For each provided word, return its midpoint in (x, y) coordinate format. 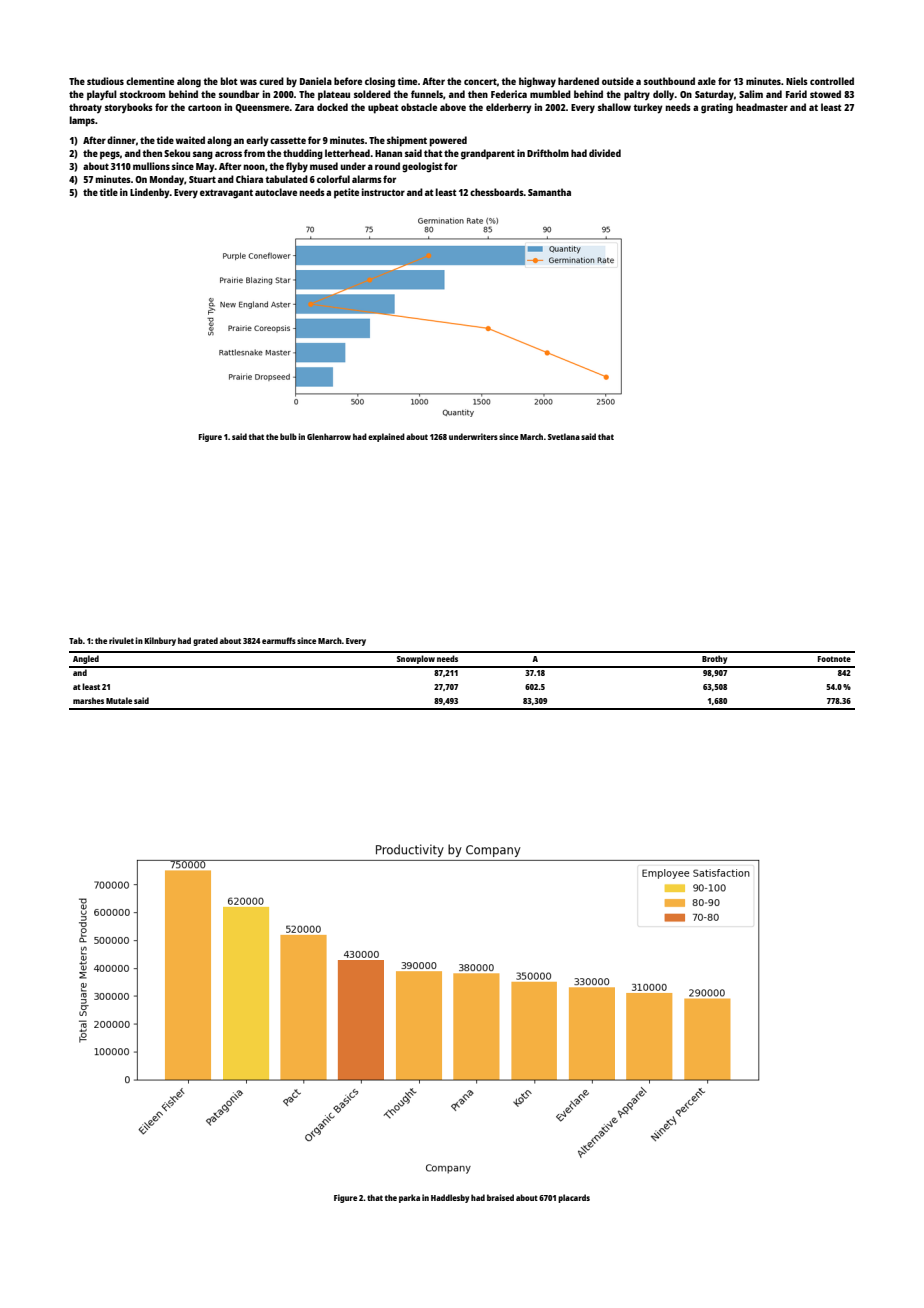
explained (386, 437)
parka (409, 1198)
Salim (751, 94)
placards (574, 1198)
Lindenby (150, 193)
